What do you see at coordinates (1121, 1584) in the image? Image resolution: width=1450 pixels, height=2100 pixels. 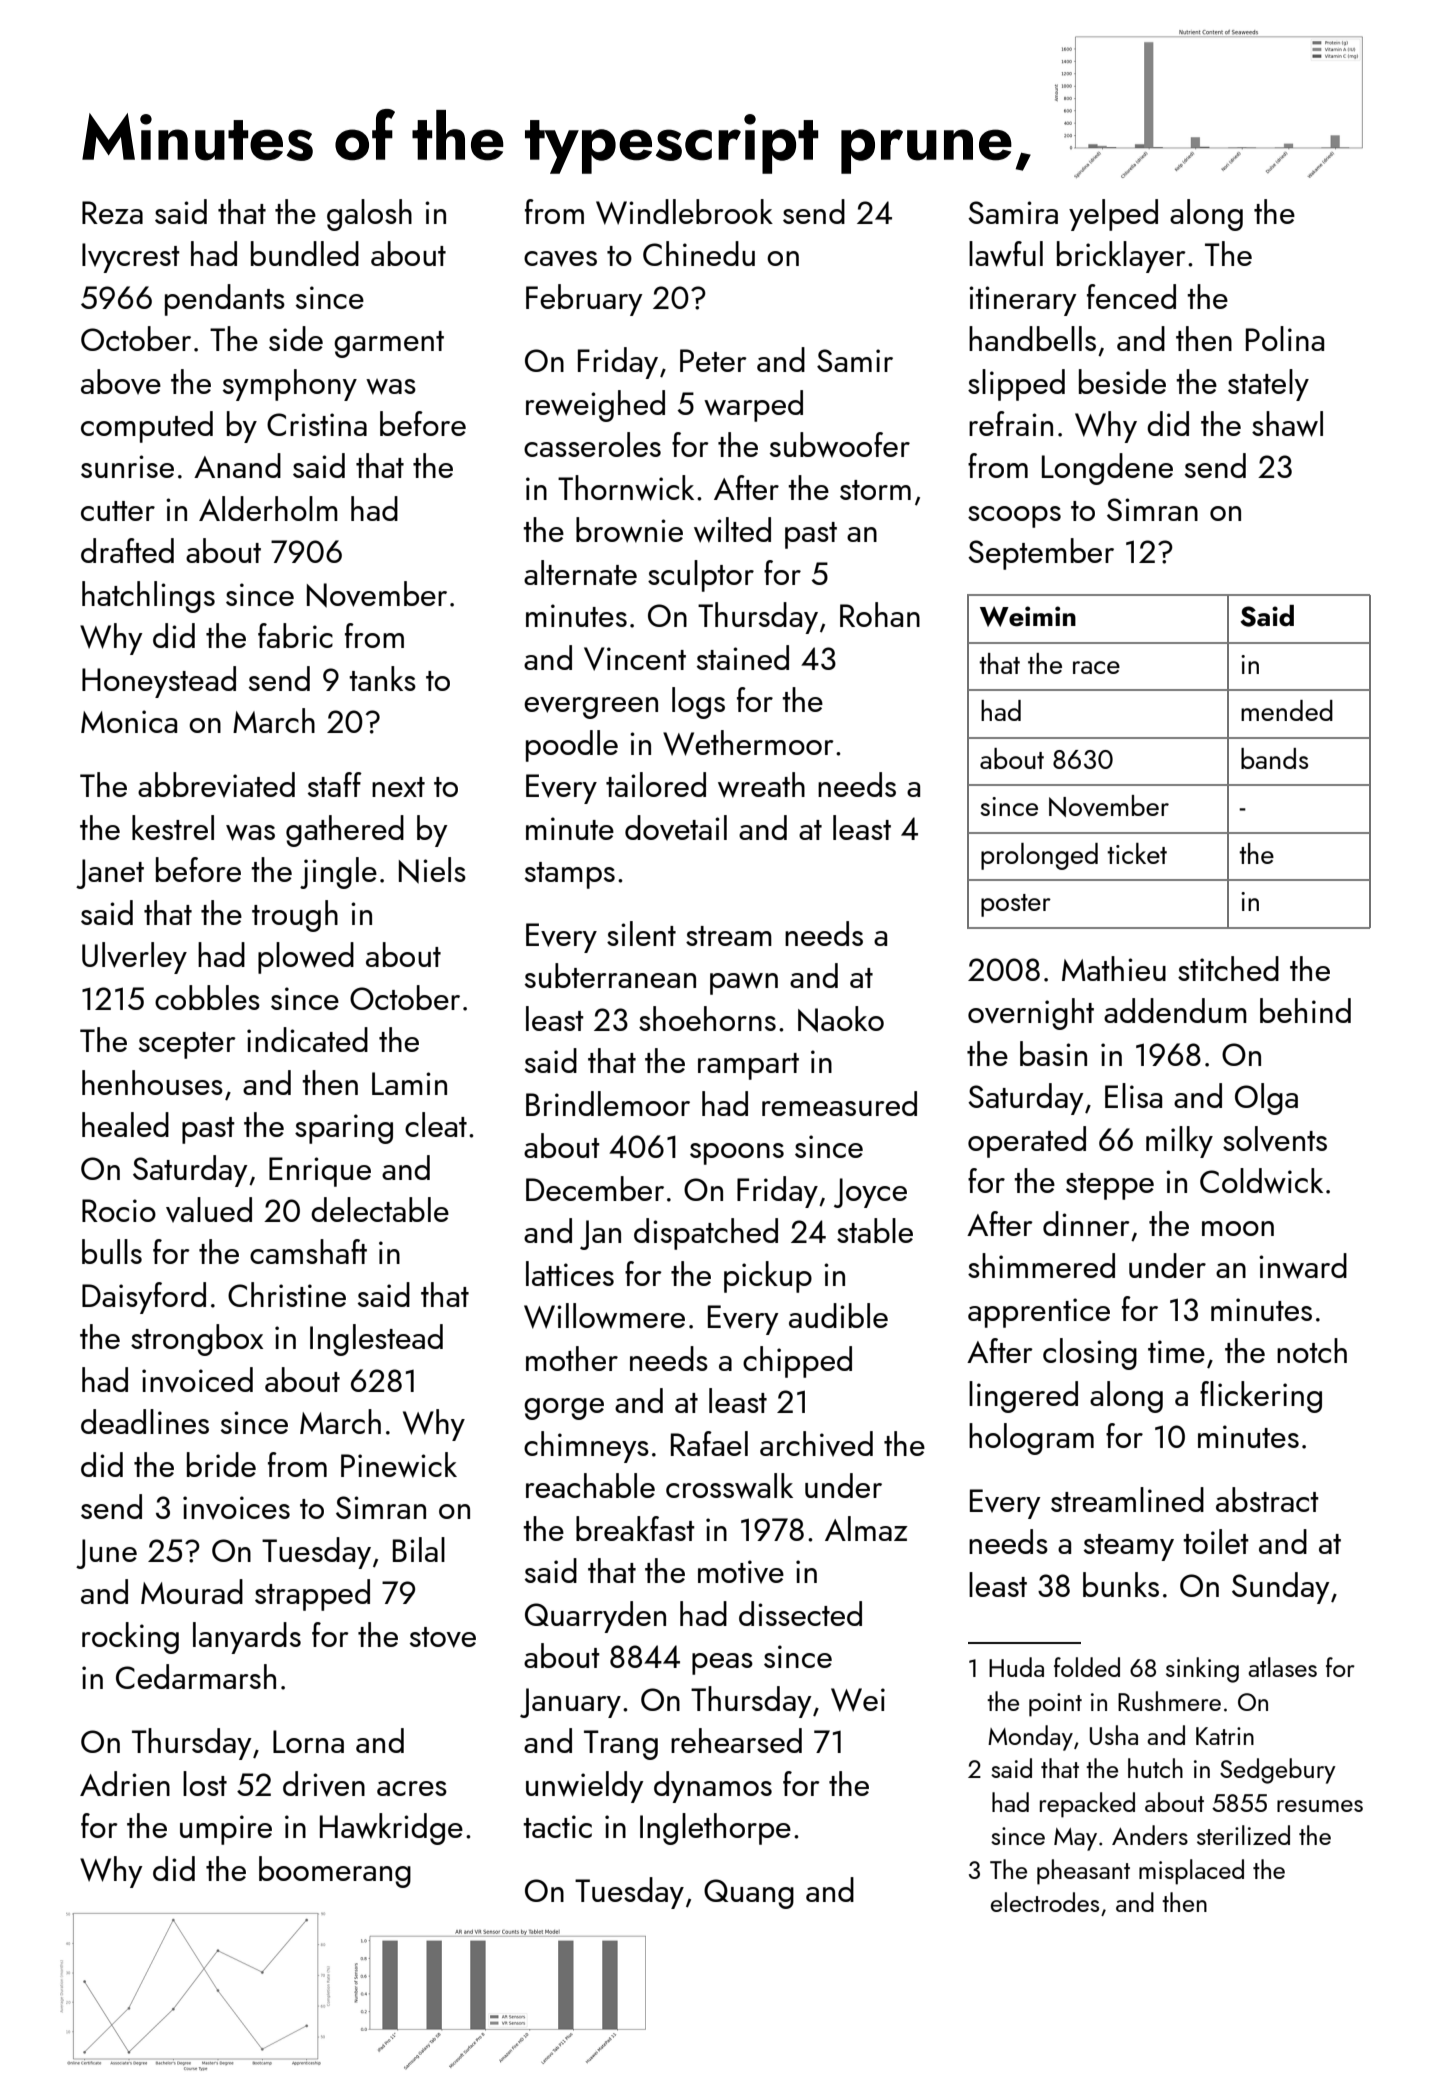 I see `bunks` at bounding box center [1121, 1584].
